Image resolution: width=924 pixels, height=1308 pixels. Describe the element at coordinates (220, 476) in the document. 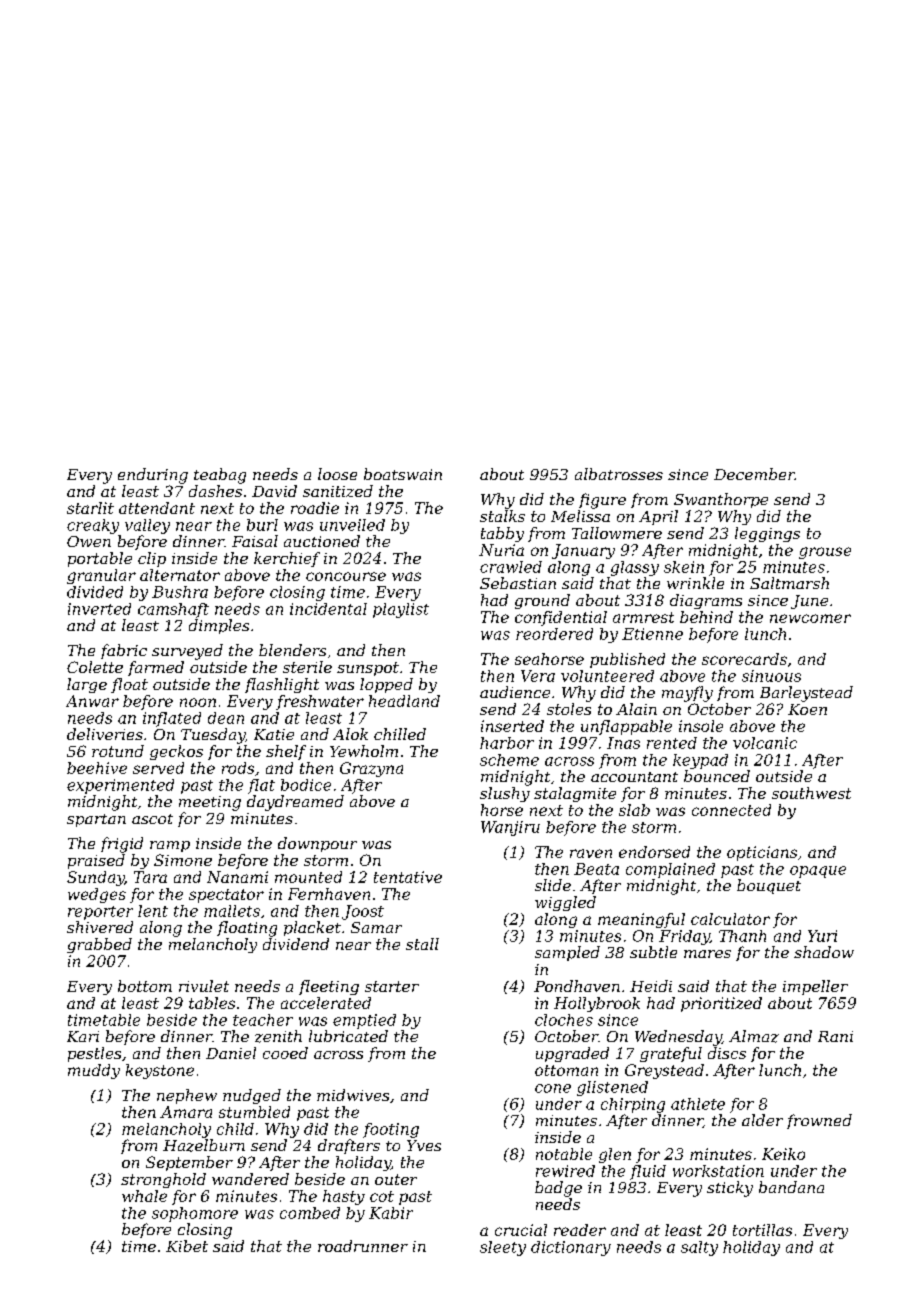

I see `teabag` at that location.
